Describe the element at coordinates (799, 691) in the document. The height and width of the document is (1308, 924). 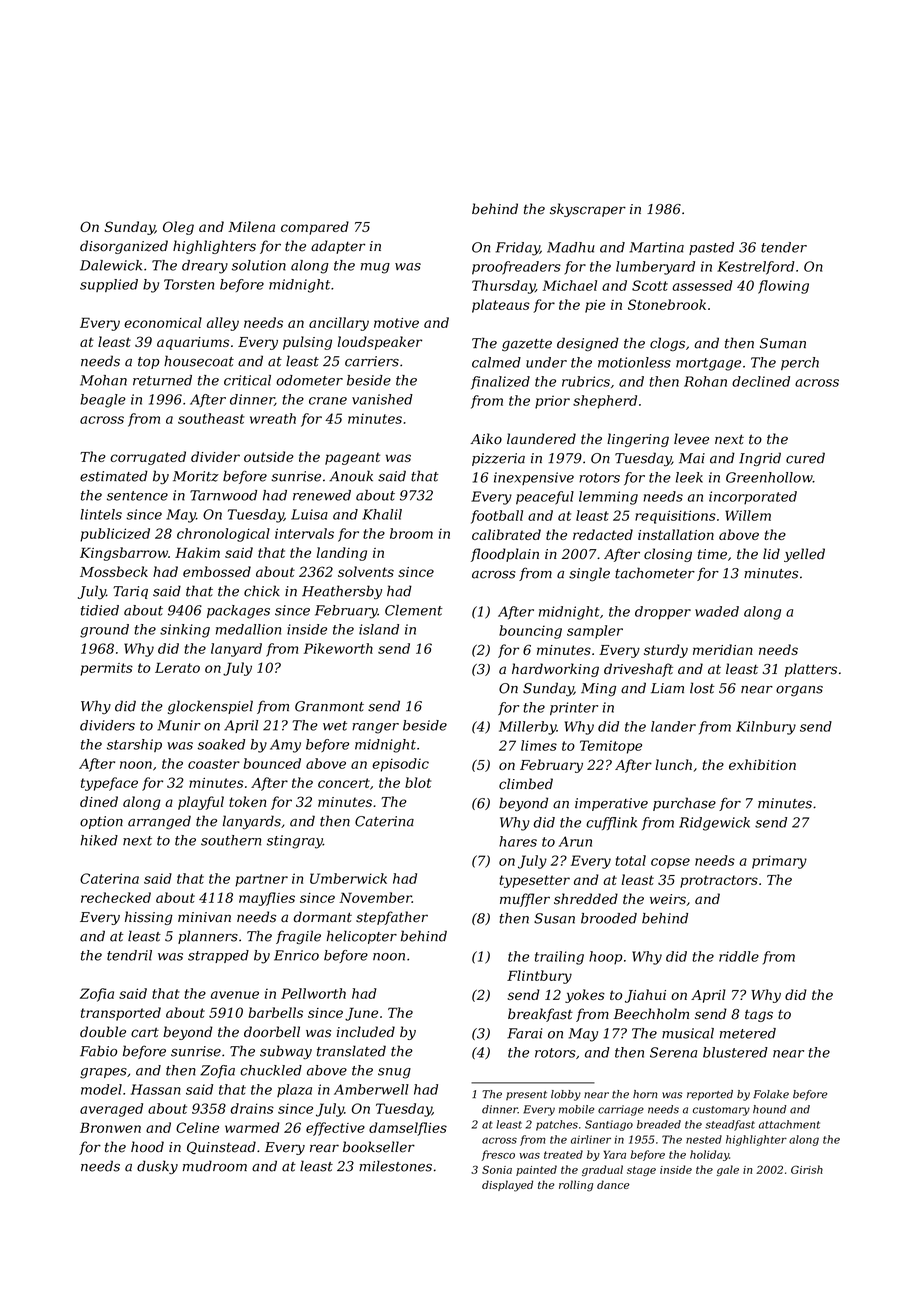
I see `organs` at that location.
